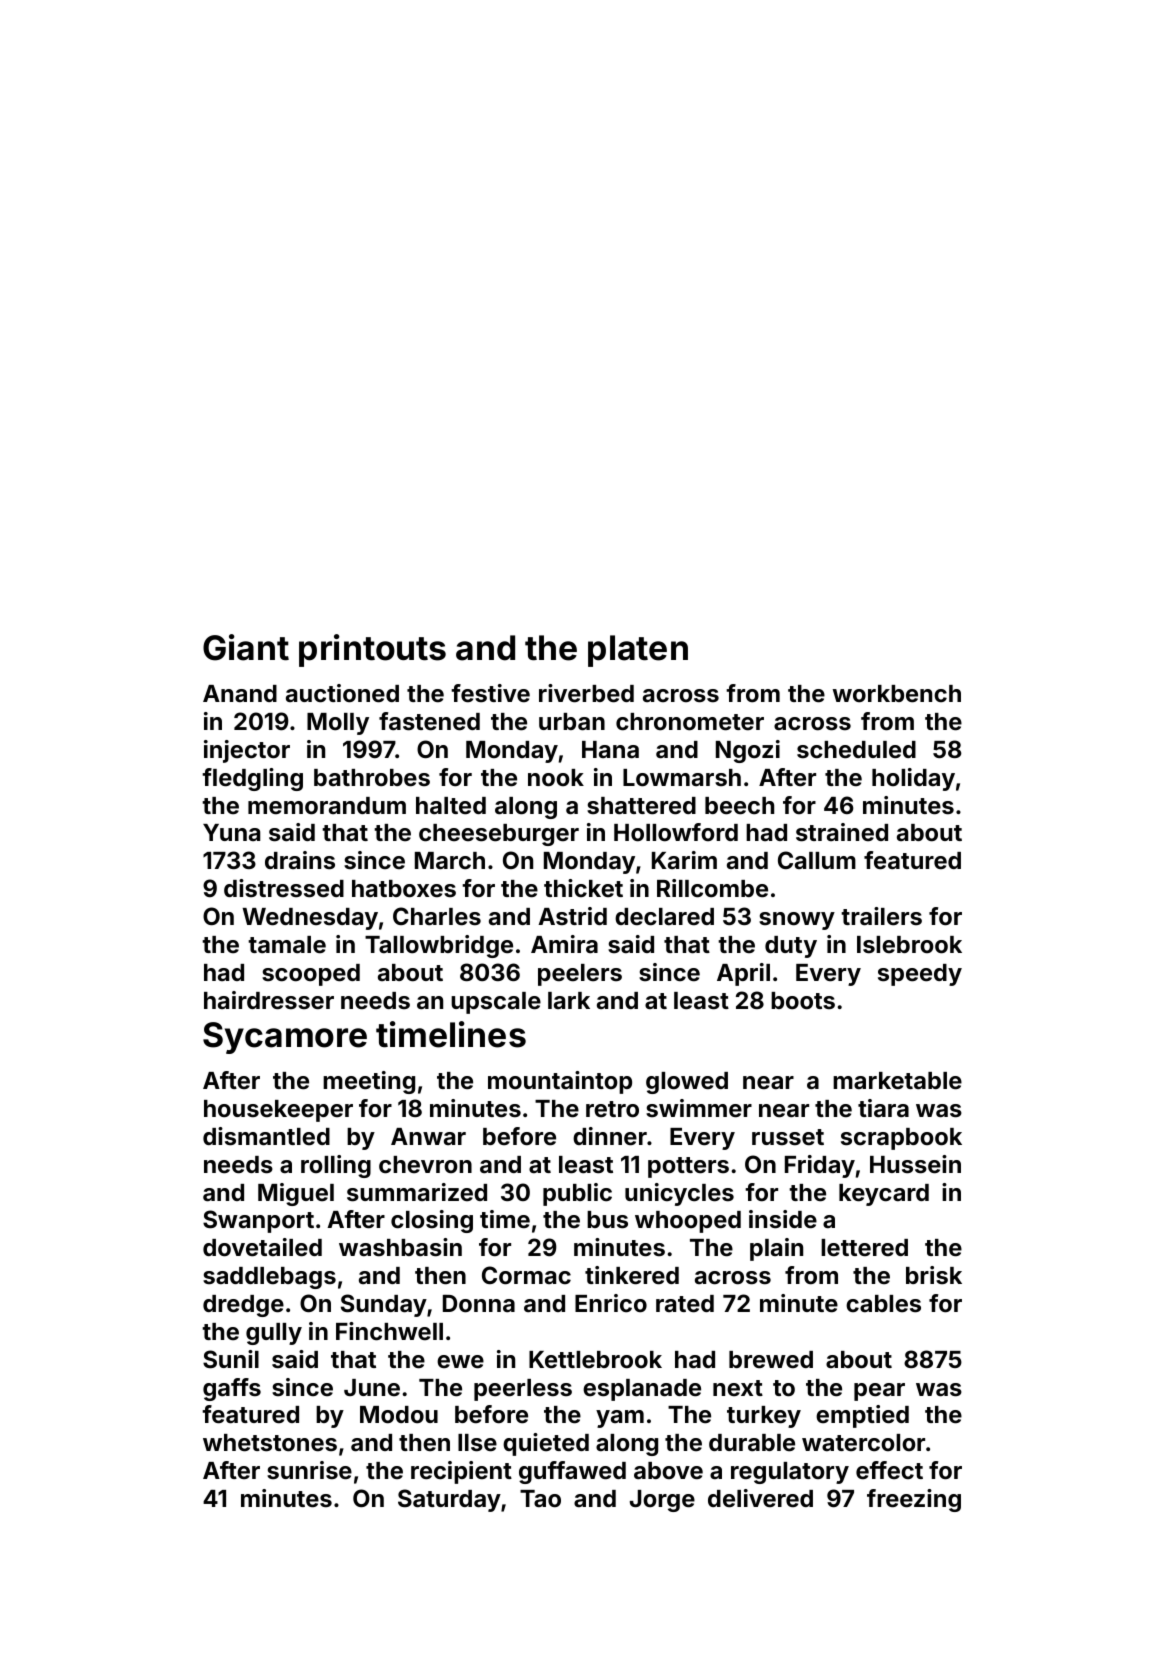  Describe the element at coordinates (309, 1470) in the page. I see `sunrise` at that location.
